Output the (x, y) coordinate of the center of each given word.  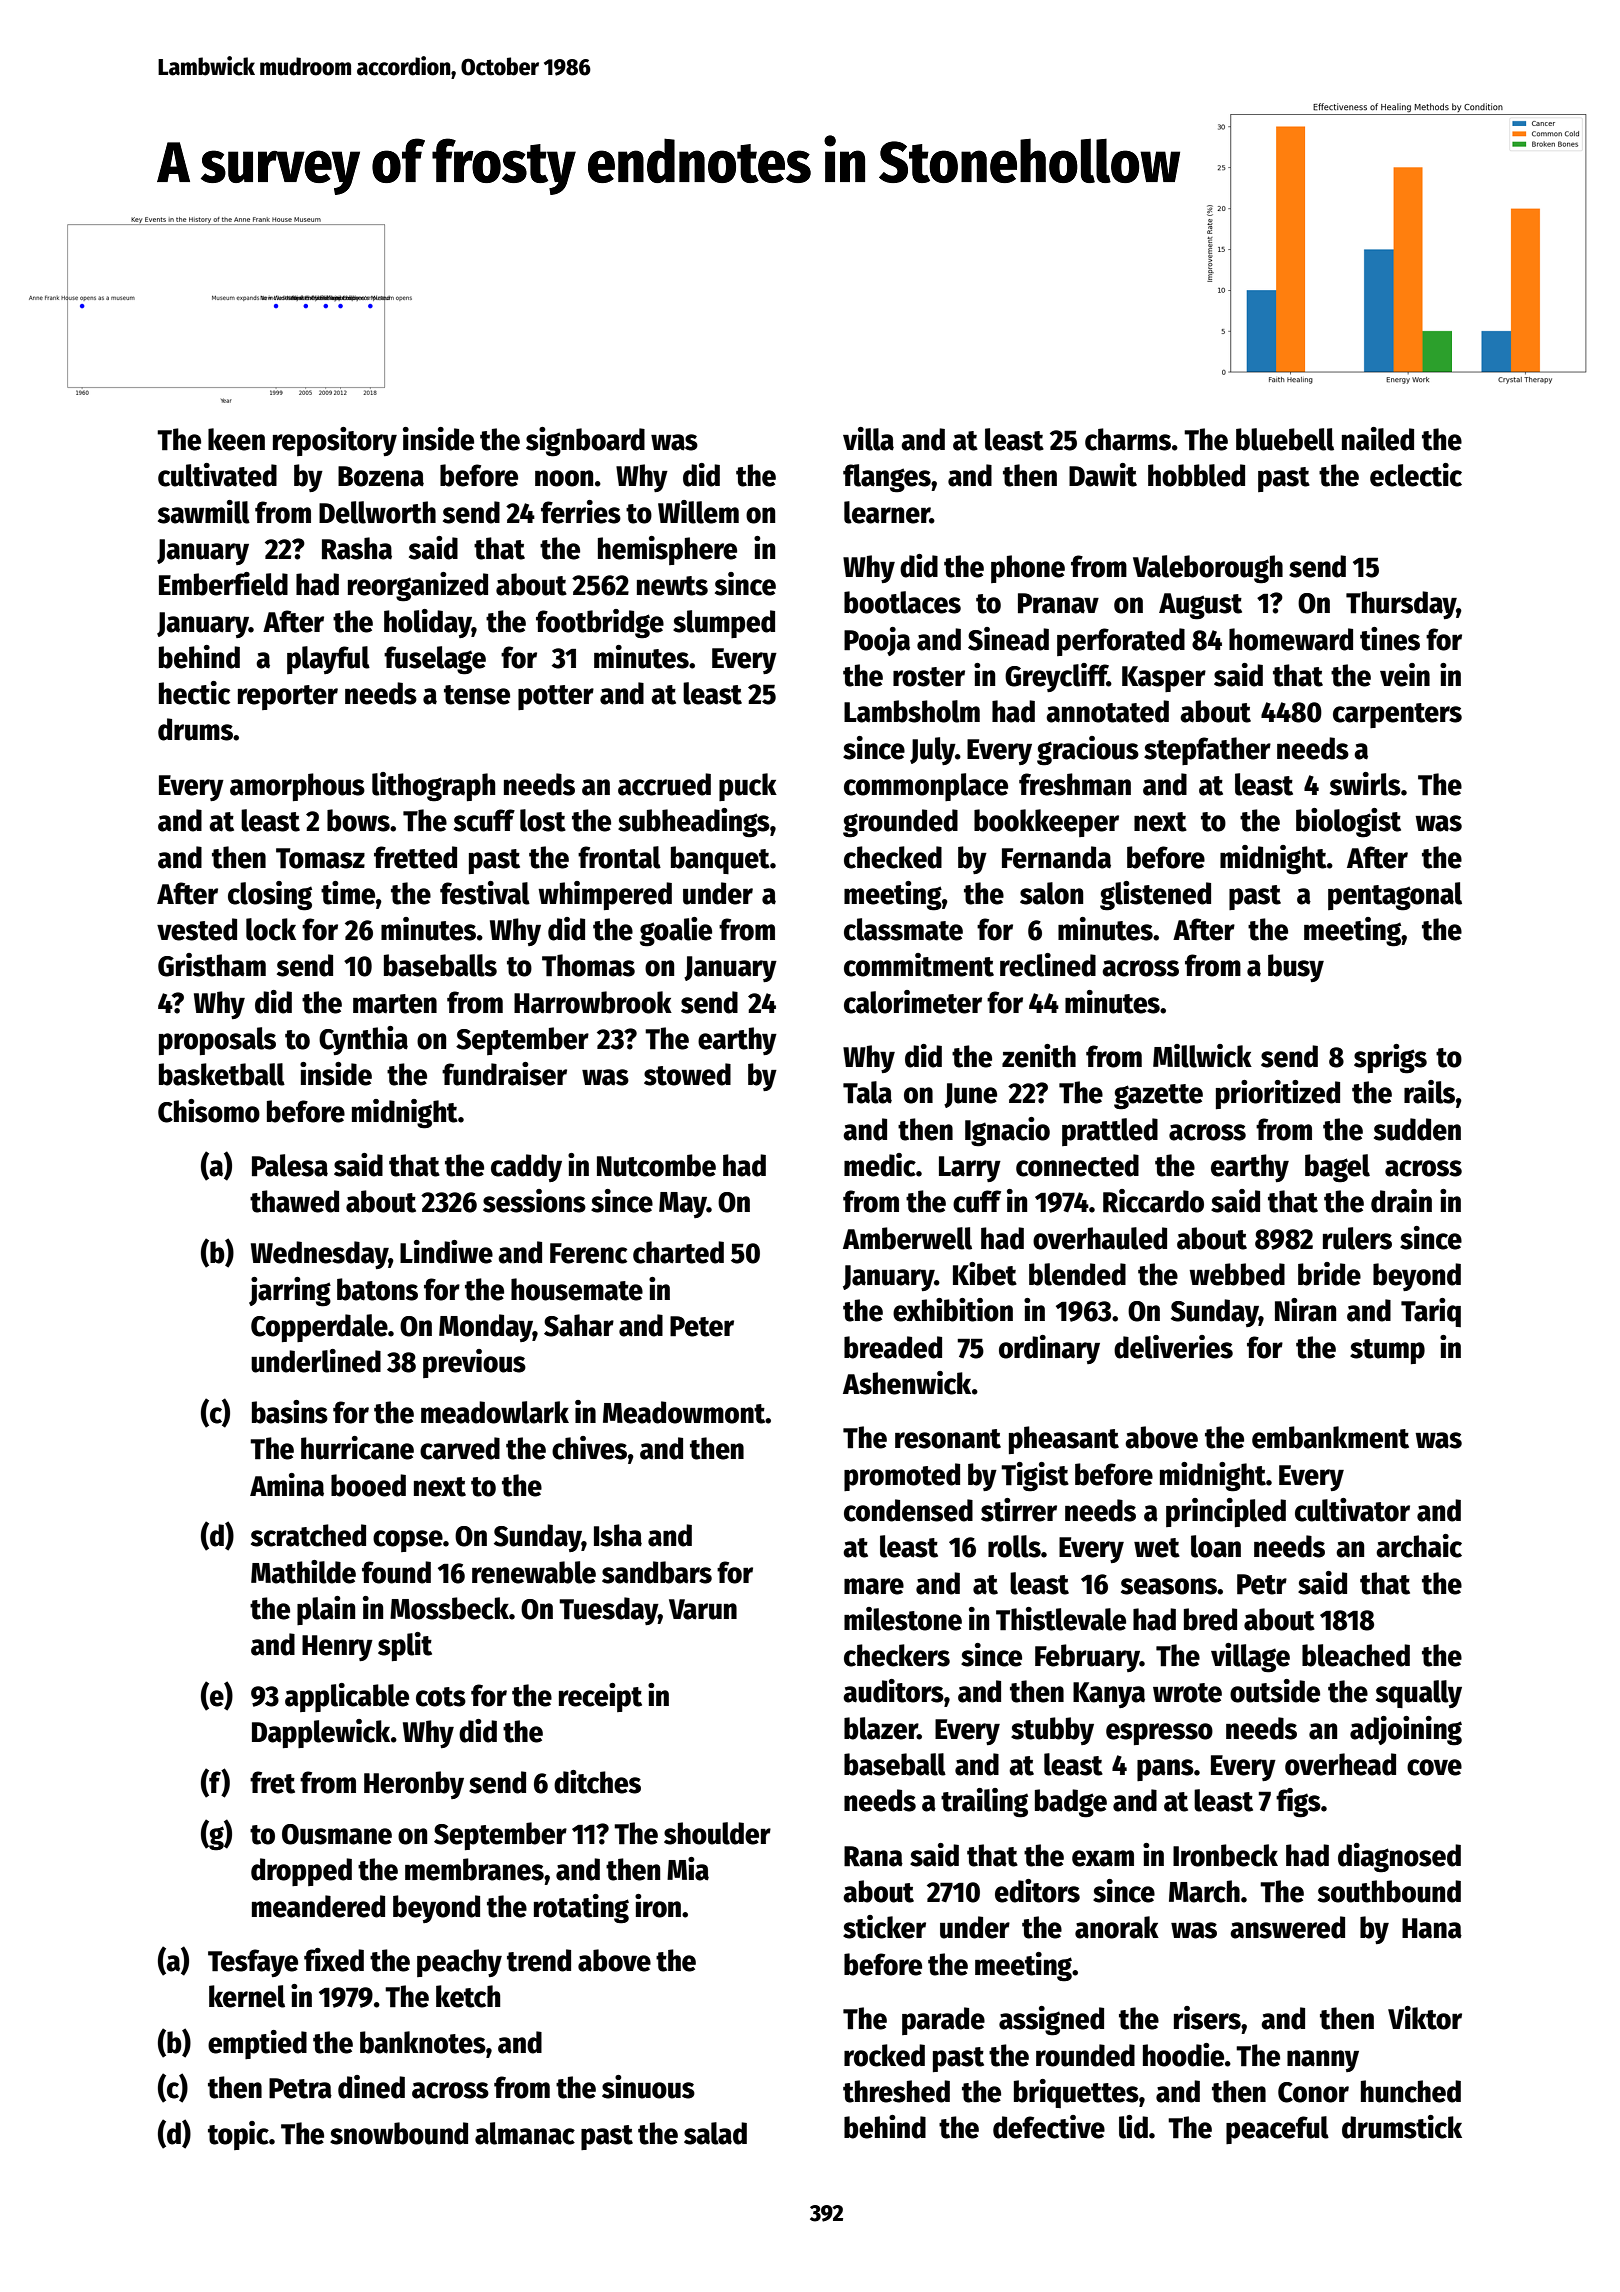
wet (1157, 1548)
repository (335, 441)
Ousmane (337, 1834)
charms (1128, 439)
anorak (1117, 1927)
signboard (585, 442)
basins (290, 1412)
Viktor (1425, 2018)
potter (556, 697)
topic (238, 2135)
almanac (525, 2133)
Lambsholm (912, 711)
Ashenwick (907, 1383)
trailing (984, 1803)
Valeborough (1208, 569)
